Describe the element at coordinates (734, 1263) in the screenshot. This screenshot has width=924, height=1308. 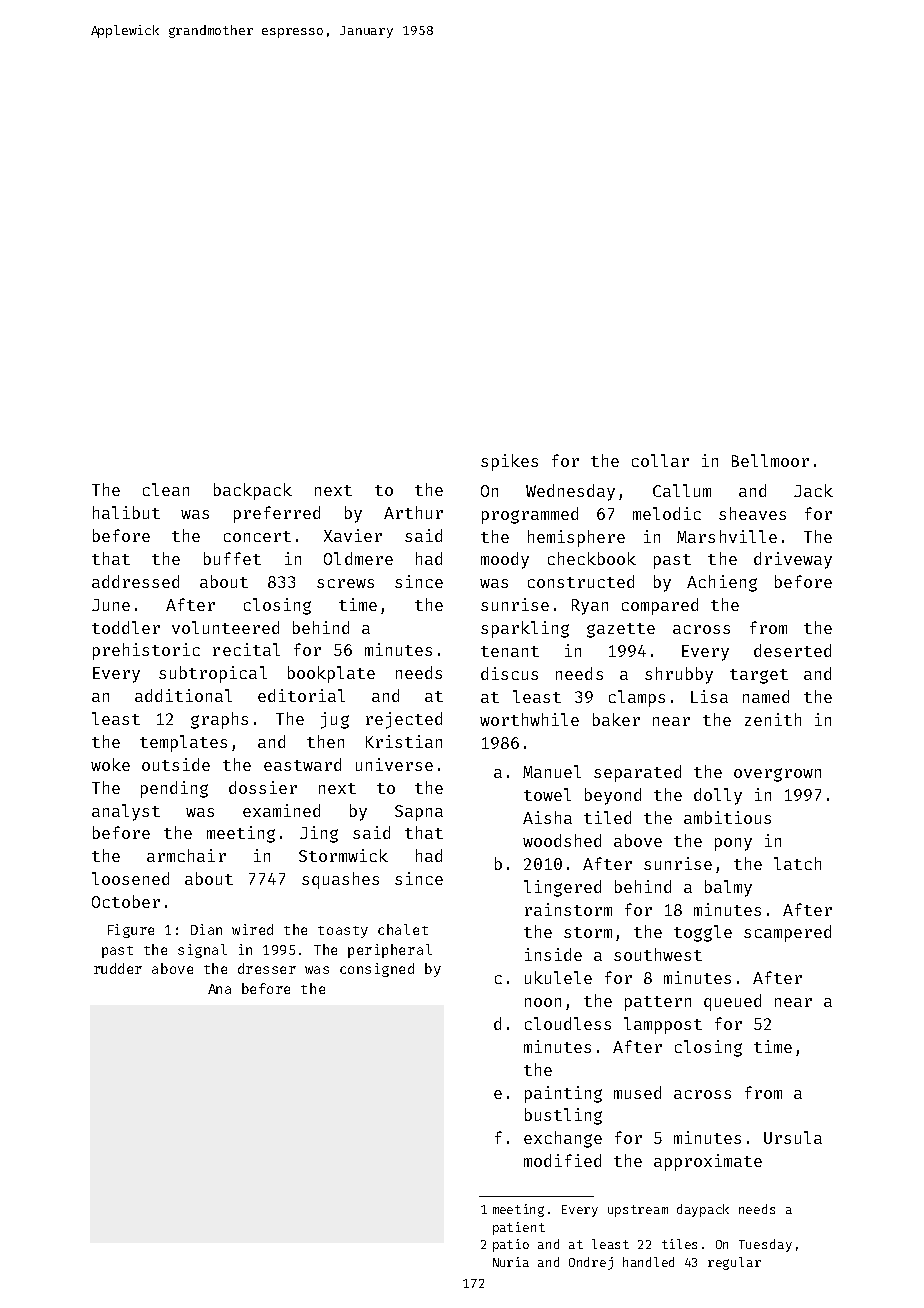
I see `regular` at that location.
